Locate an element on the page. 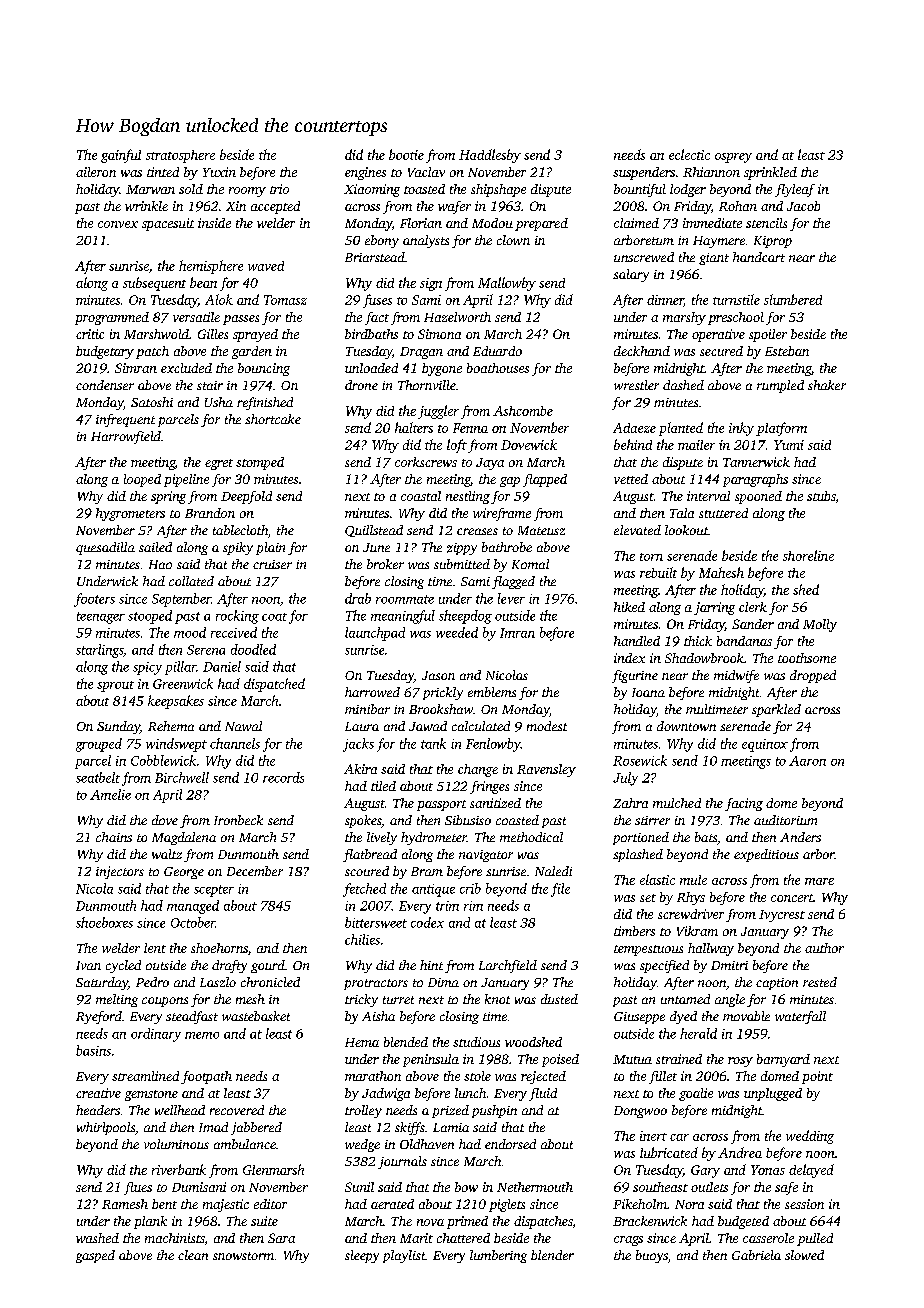  Aisha is located at coordinates (378, 1016).
